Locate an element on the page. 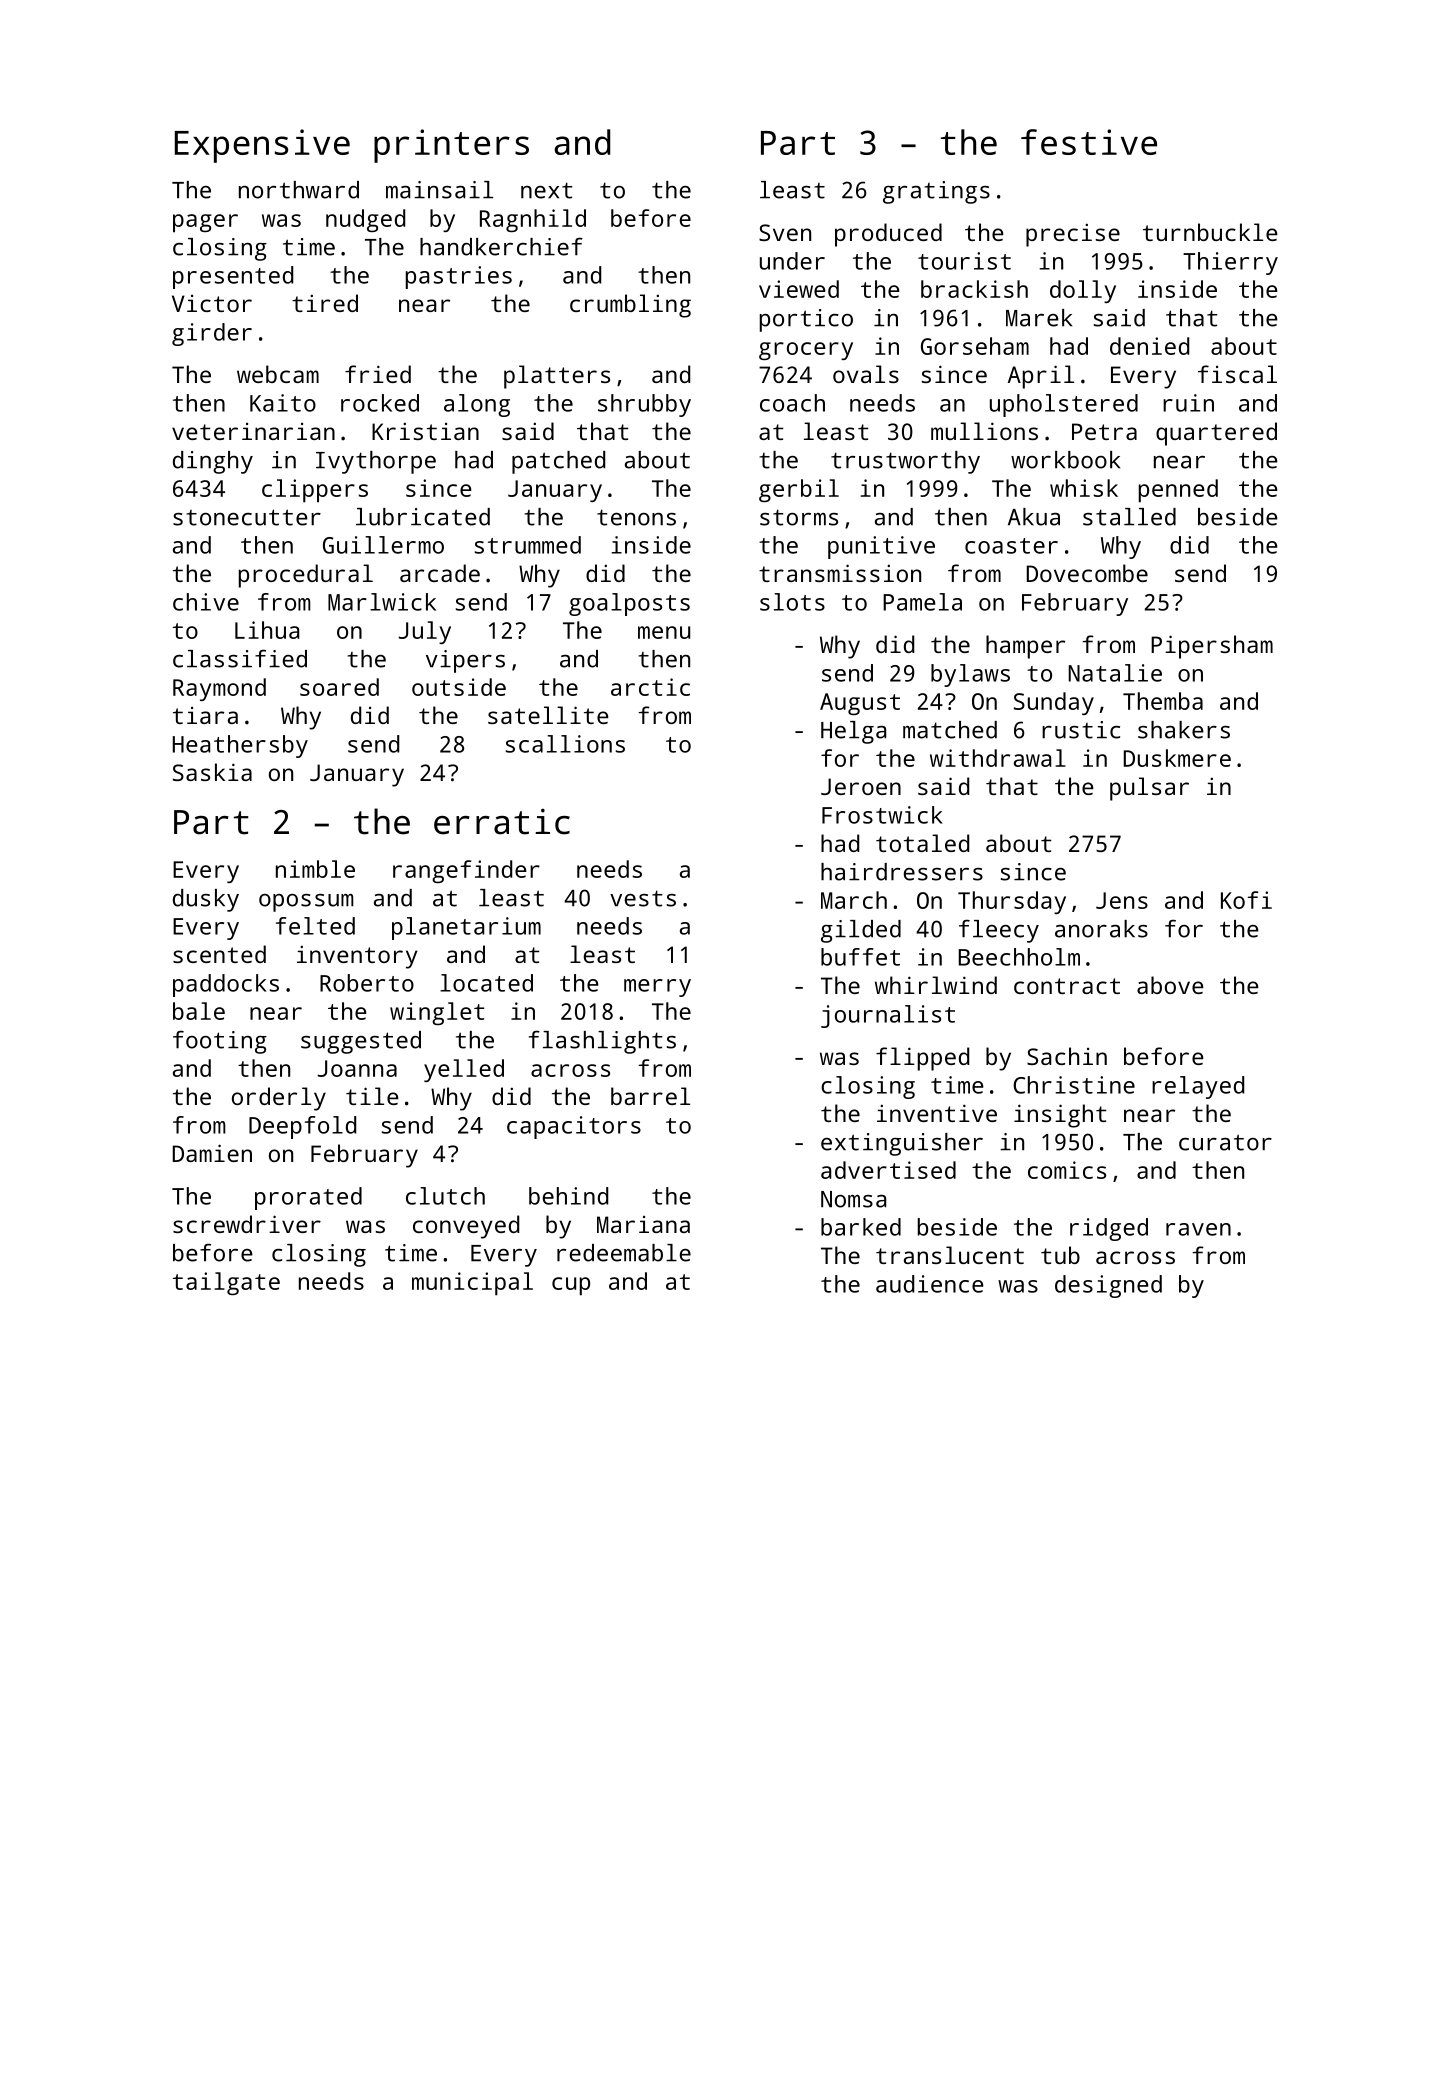  curator is located at coordinates (1225, 1142).
